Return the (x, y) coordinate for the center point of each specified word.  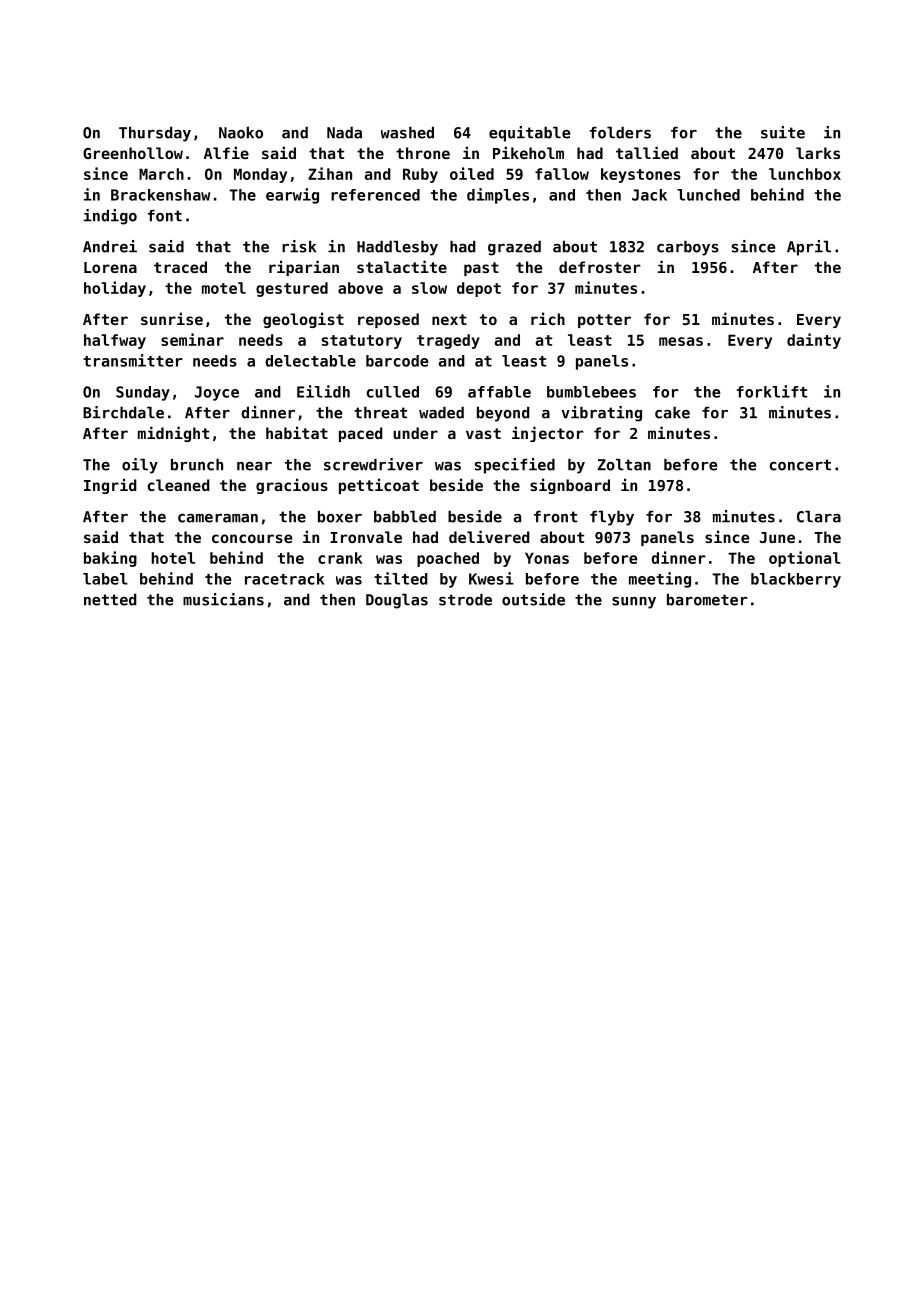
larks (818, 153)
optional (805, 559)
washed (407, 132)
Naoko (241, 132)
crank (340, 558)
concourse (252, 538)
